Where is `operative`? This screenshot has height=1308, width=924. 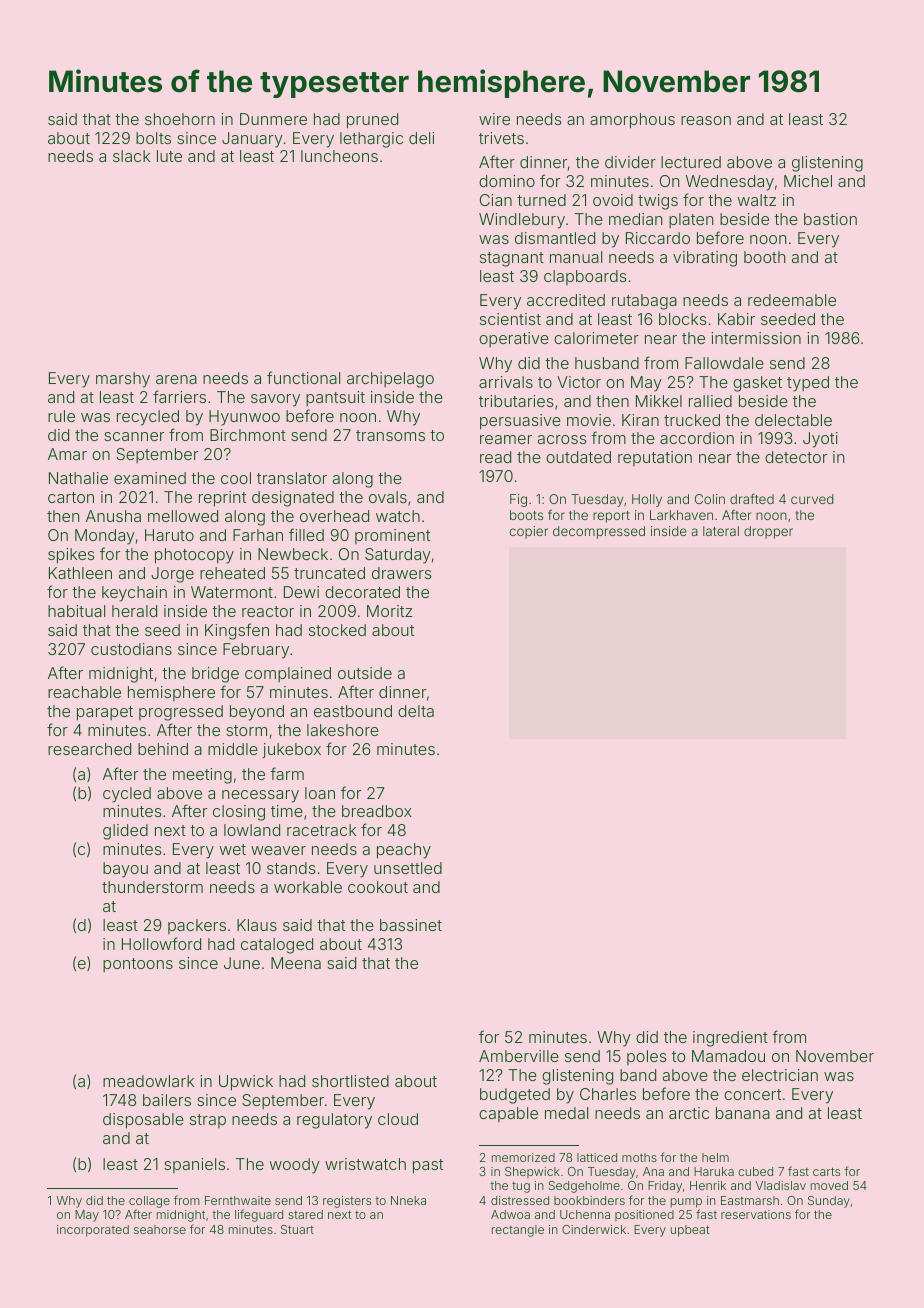
operative is located at coordinates (514, 339).
